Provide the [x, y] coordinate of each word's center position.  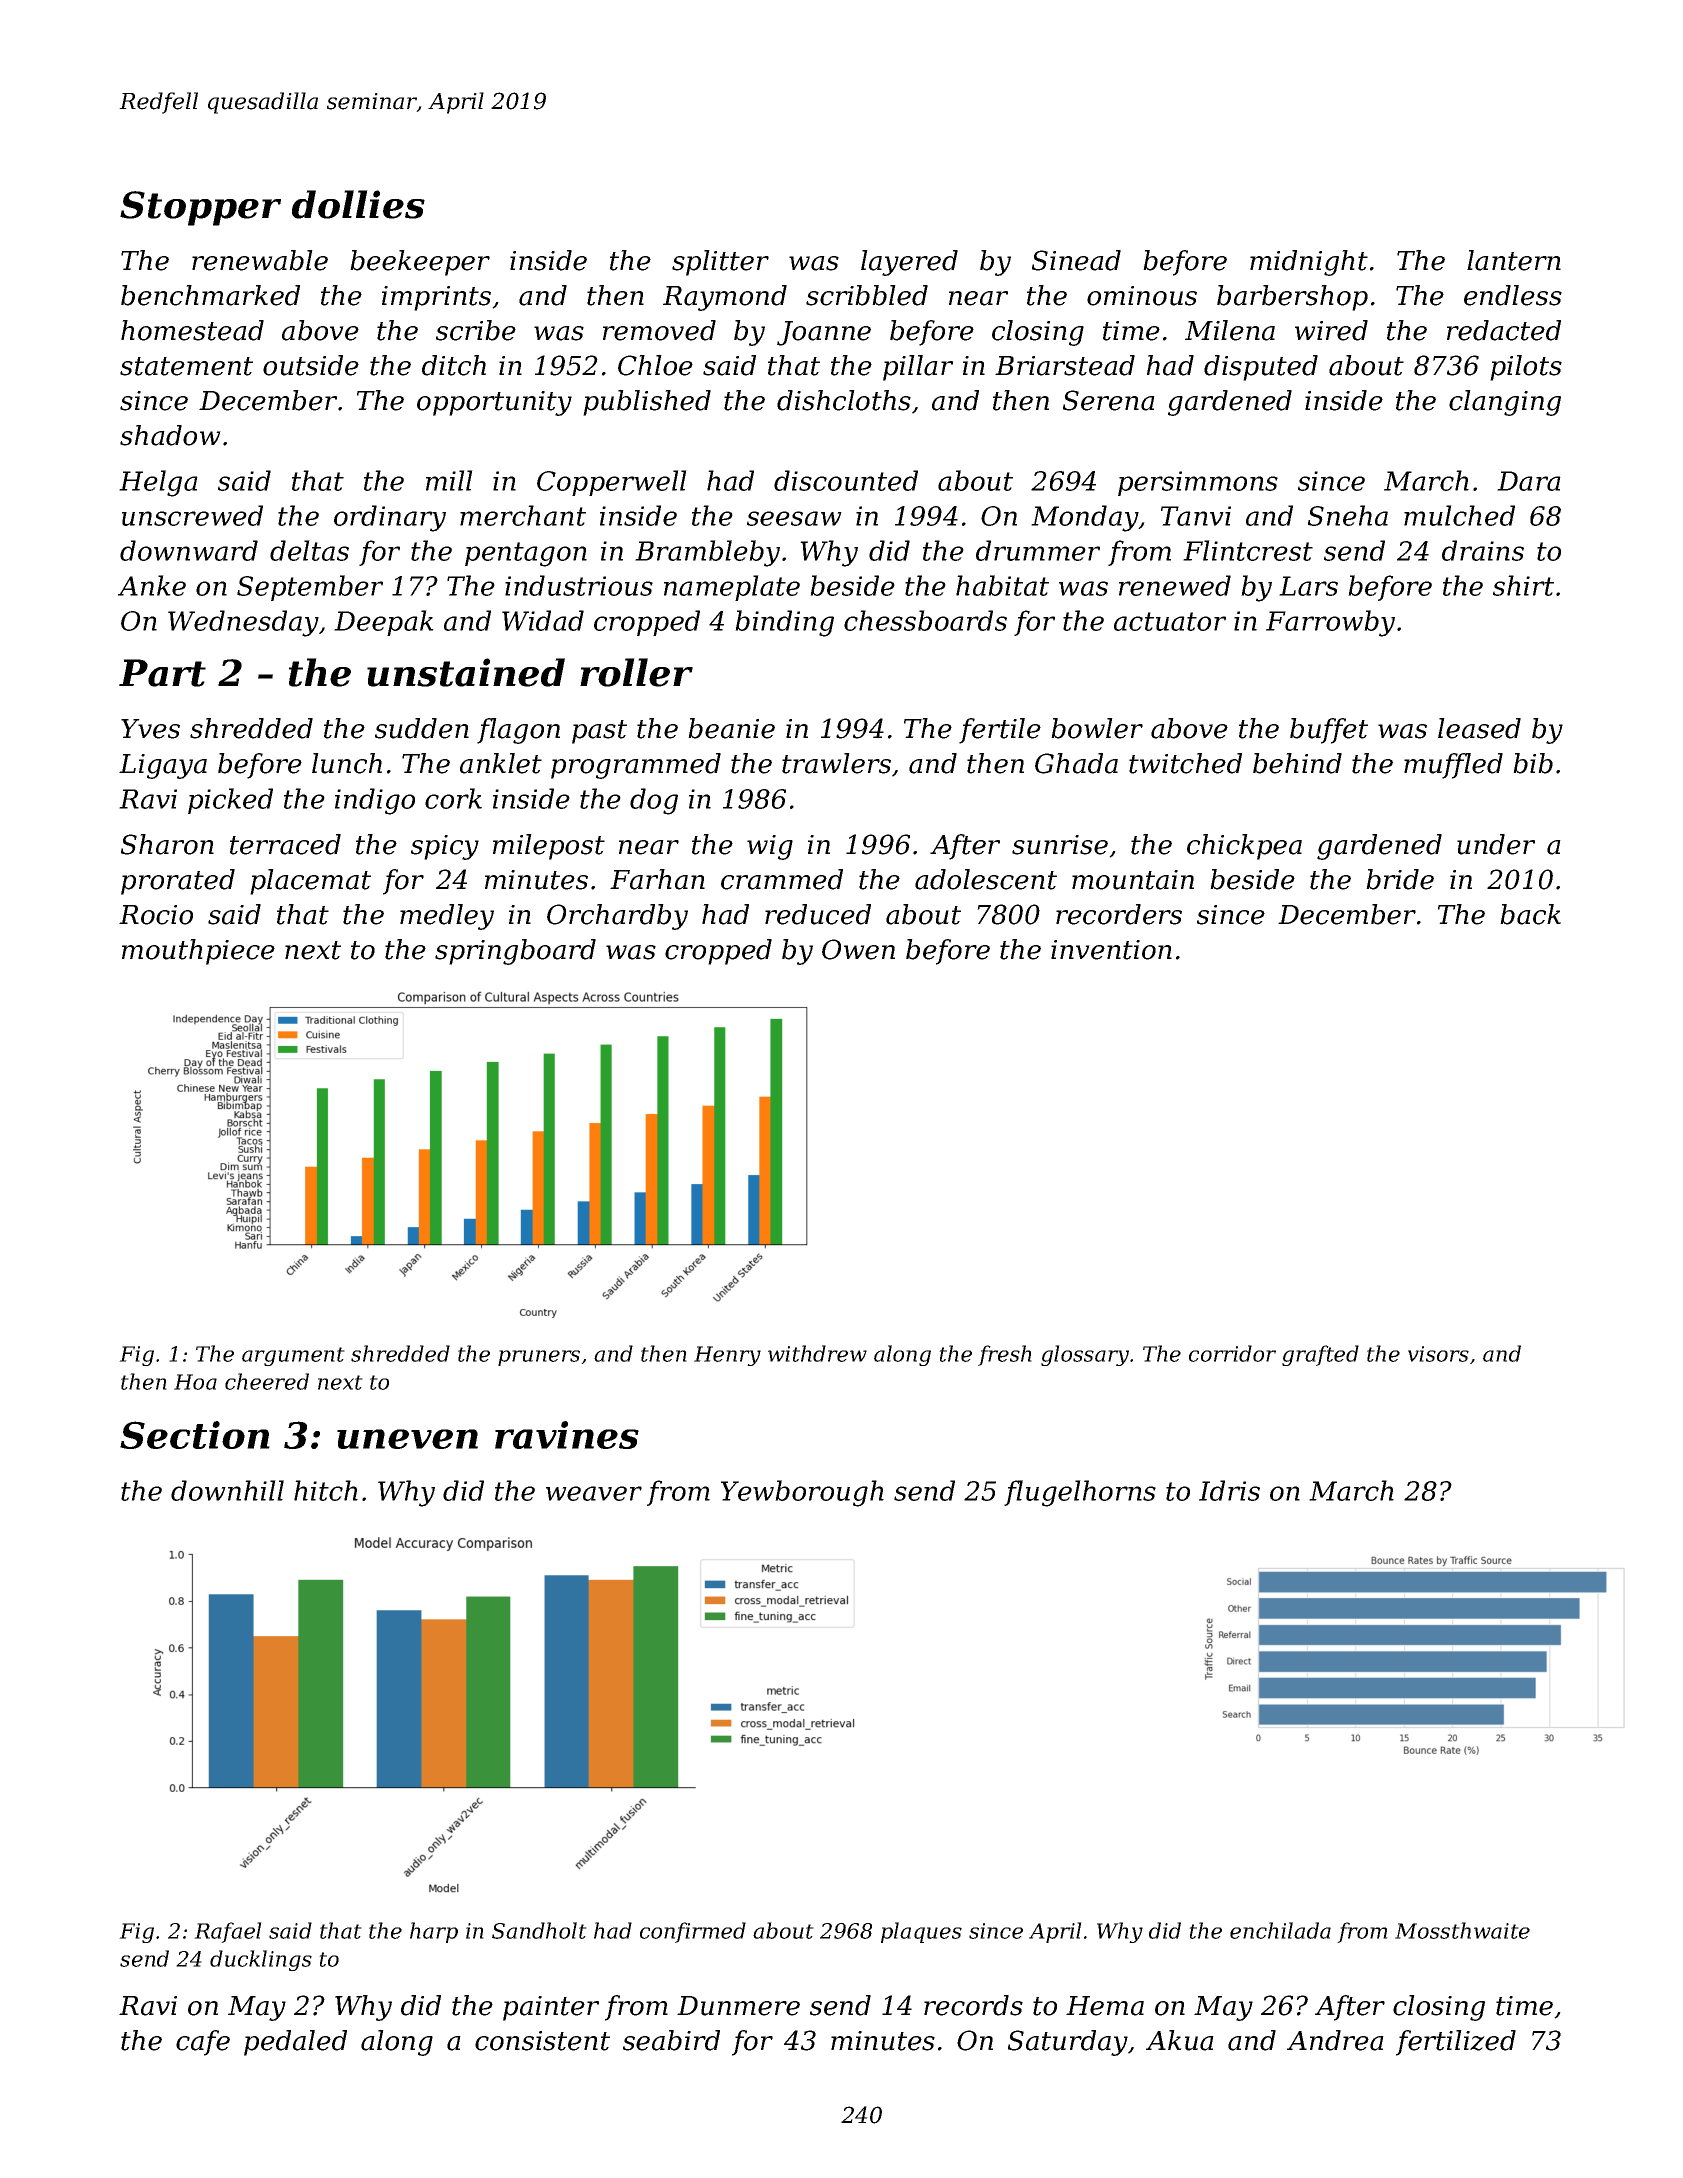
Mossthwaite [1462, 1930]
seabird [671, 2040]
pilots [1526, 368]
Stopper [200, 208]
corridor [1232, 1353]
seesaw [794, 518]
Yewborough [802, 1493]
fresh [1005, 1355]
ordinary [390, 518]
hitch [326, 1490]
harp [434, 1932]
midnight [1309, 263]
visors [1438, 1354]
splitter [720, 263]
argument [293, 1356]
